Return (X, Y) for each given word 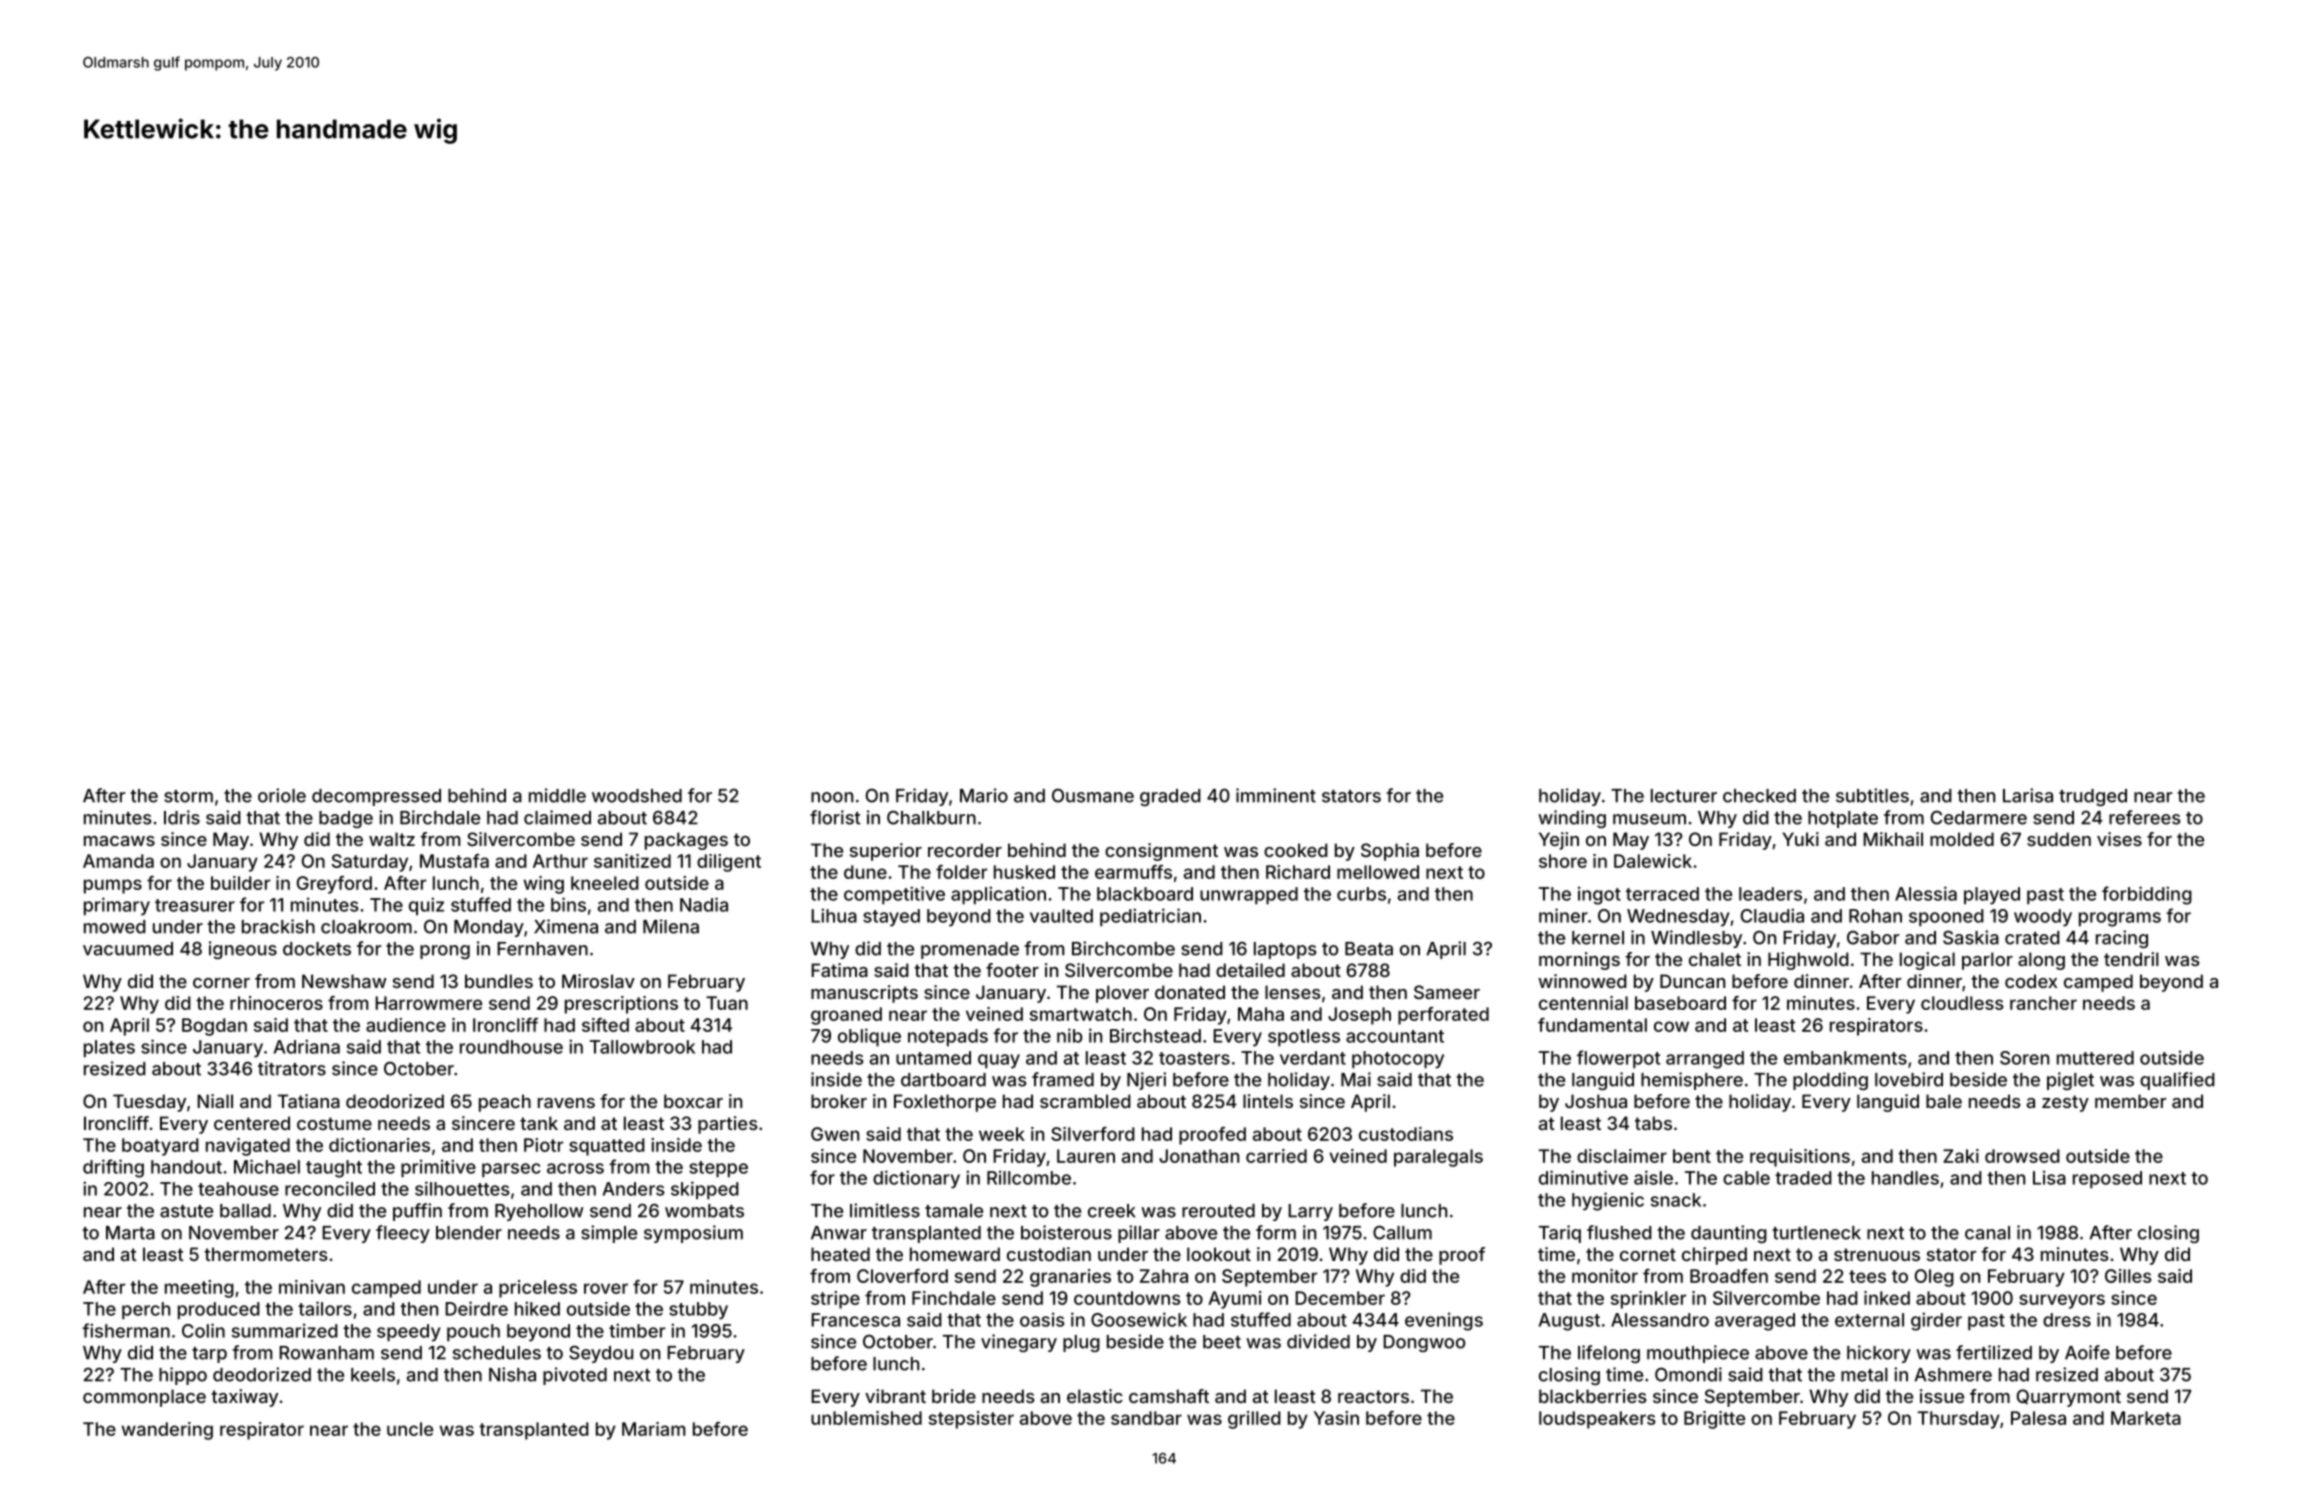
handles (1905, 1178)
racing (2122, 939)
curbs (1361, 894)
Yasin (1336, 1418)
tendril (2131, 959)
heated (840, 1254)
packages (686, 841)
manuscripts (864, 994)
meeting (199, 1289)
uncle (410, 1429)
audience (406, 1025)
